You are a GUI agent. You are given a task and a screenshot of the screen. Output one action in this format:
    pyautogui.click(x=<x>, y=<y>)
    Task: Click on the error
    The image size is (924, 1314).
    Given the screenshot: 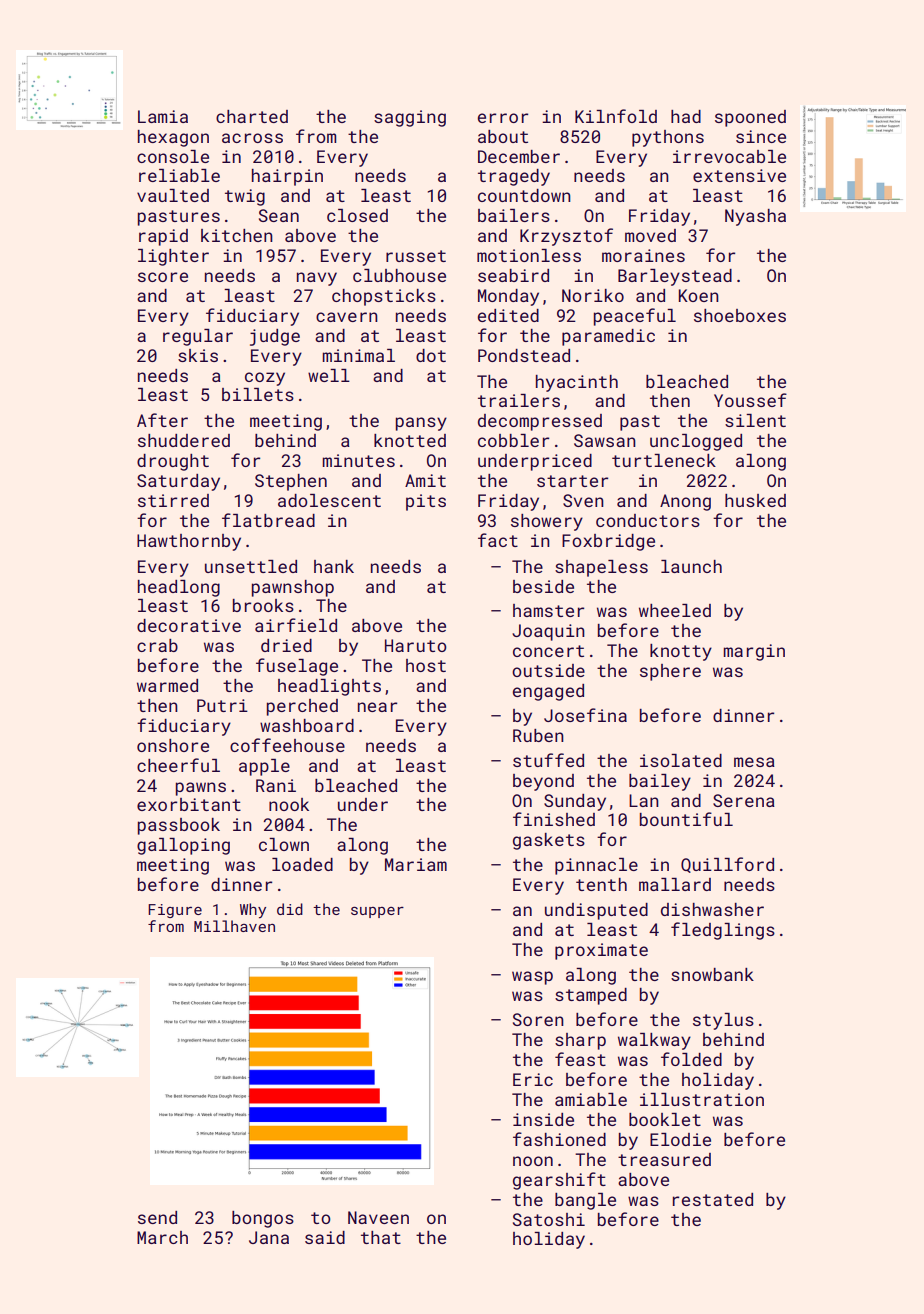 What is the action you would take?
    pyautogui.click(x=503, y=118)
